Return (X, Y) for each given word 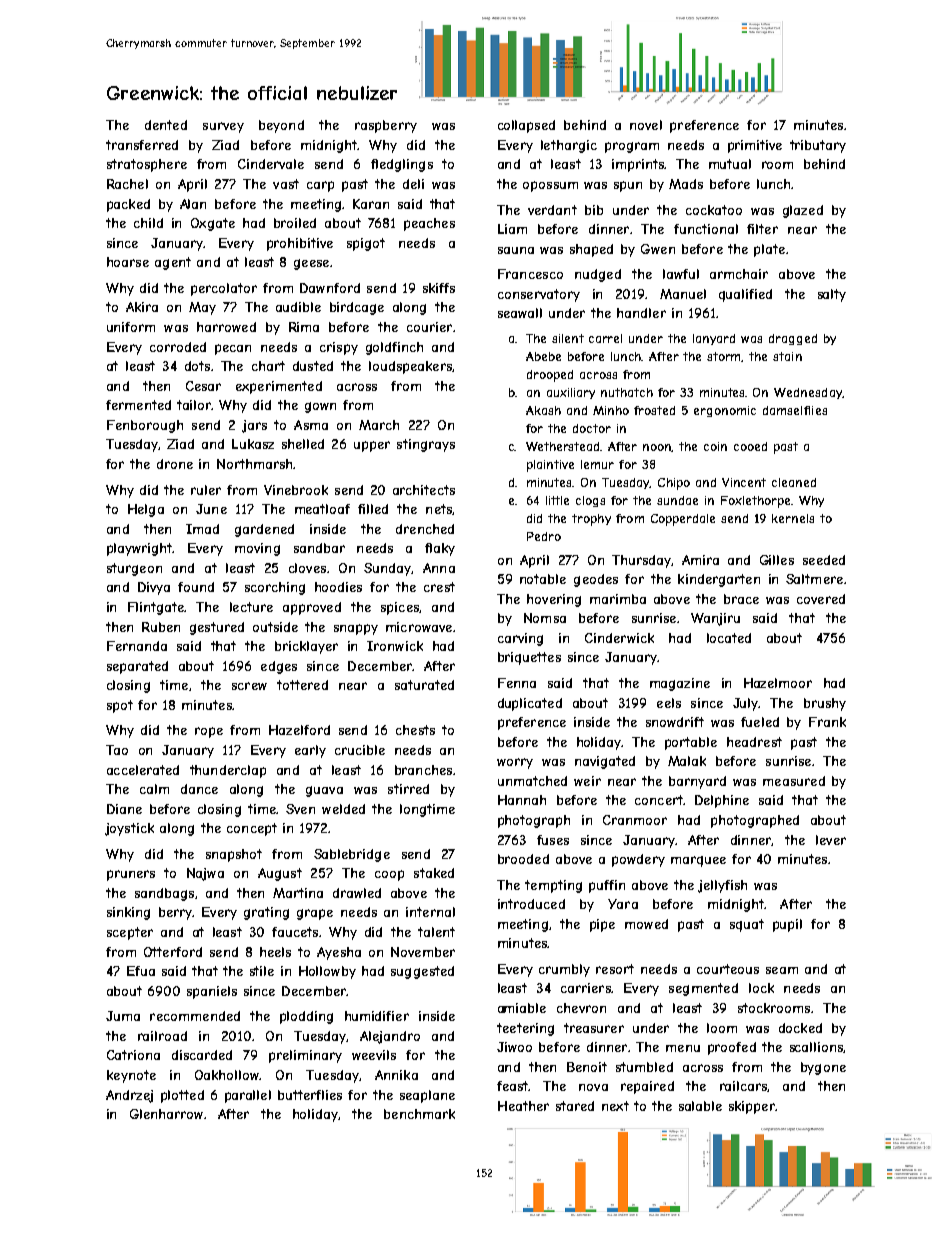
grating (266, 913)
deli (413, 184)
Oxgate (213, 224)
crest (439, 587)
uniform (131, 327)
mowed (646, 924)
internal (430, 912)
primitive (755, 146)
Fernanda (137, 646)
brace (741, 599)
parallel (248, 1096)
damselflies (795, 410)
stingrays (426, 445)
